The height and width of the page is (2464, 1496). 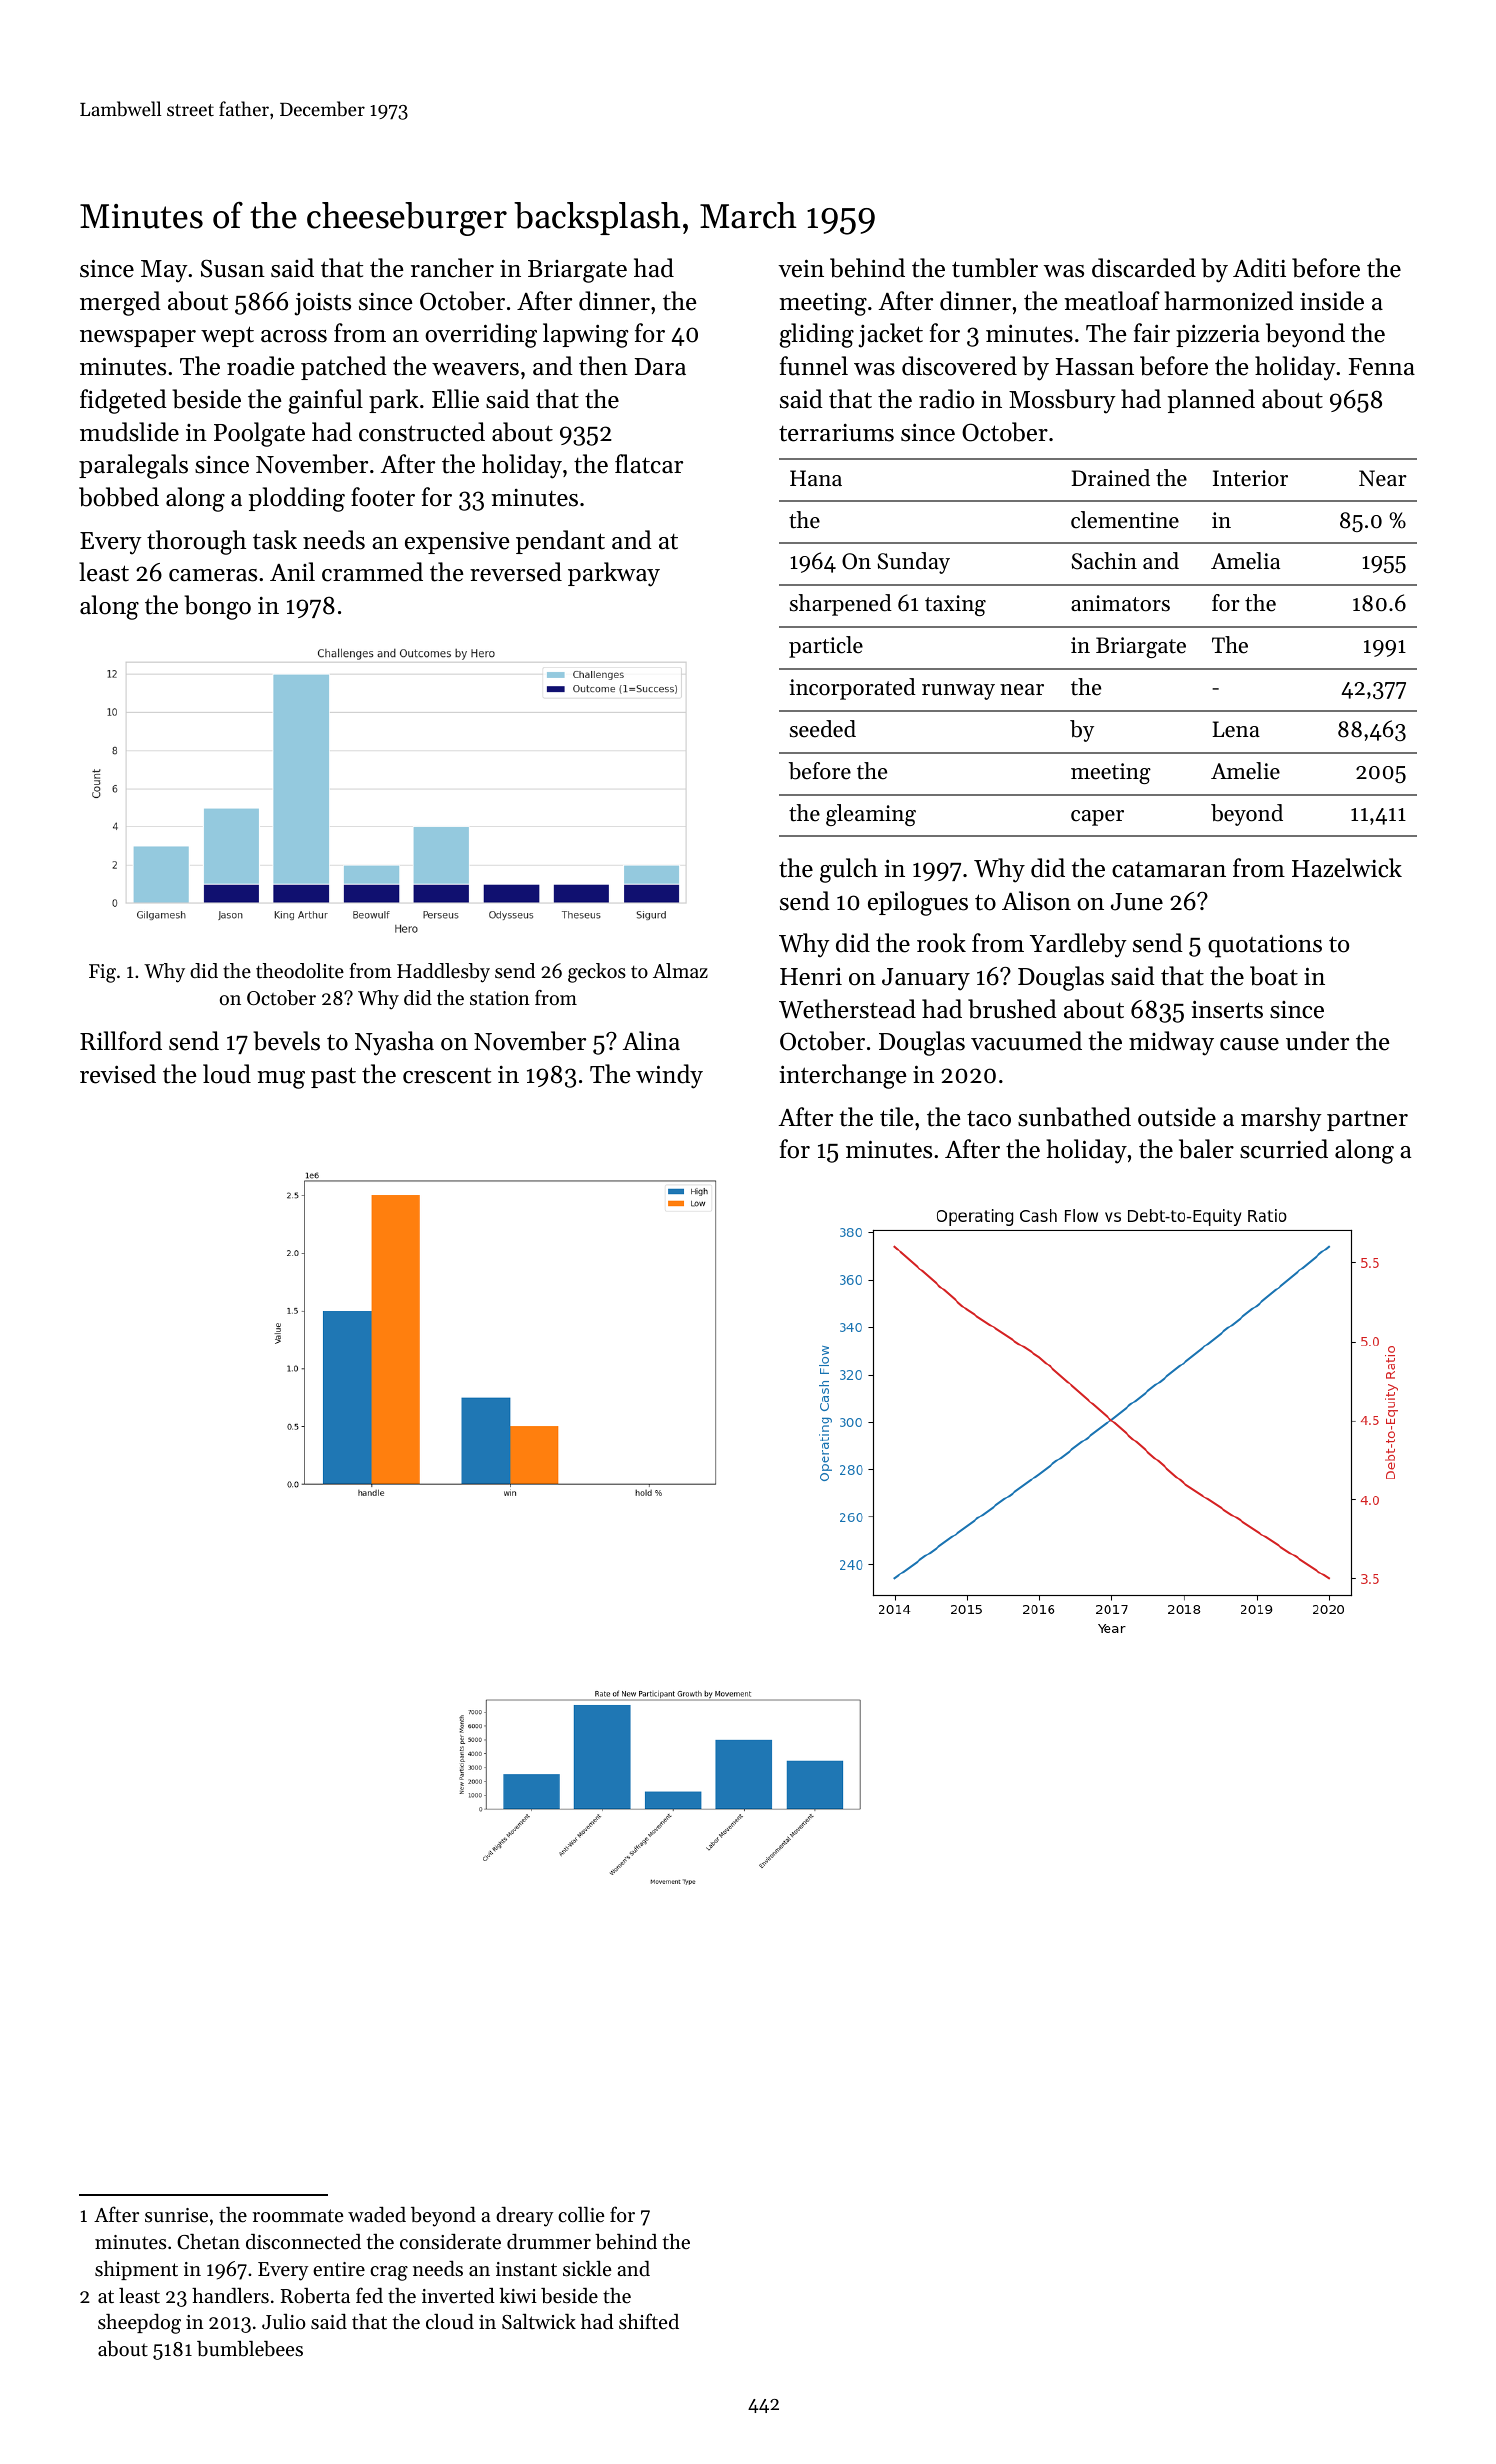 I want to click on bongo, so click(x=217, y=607).
